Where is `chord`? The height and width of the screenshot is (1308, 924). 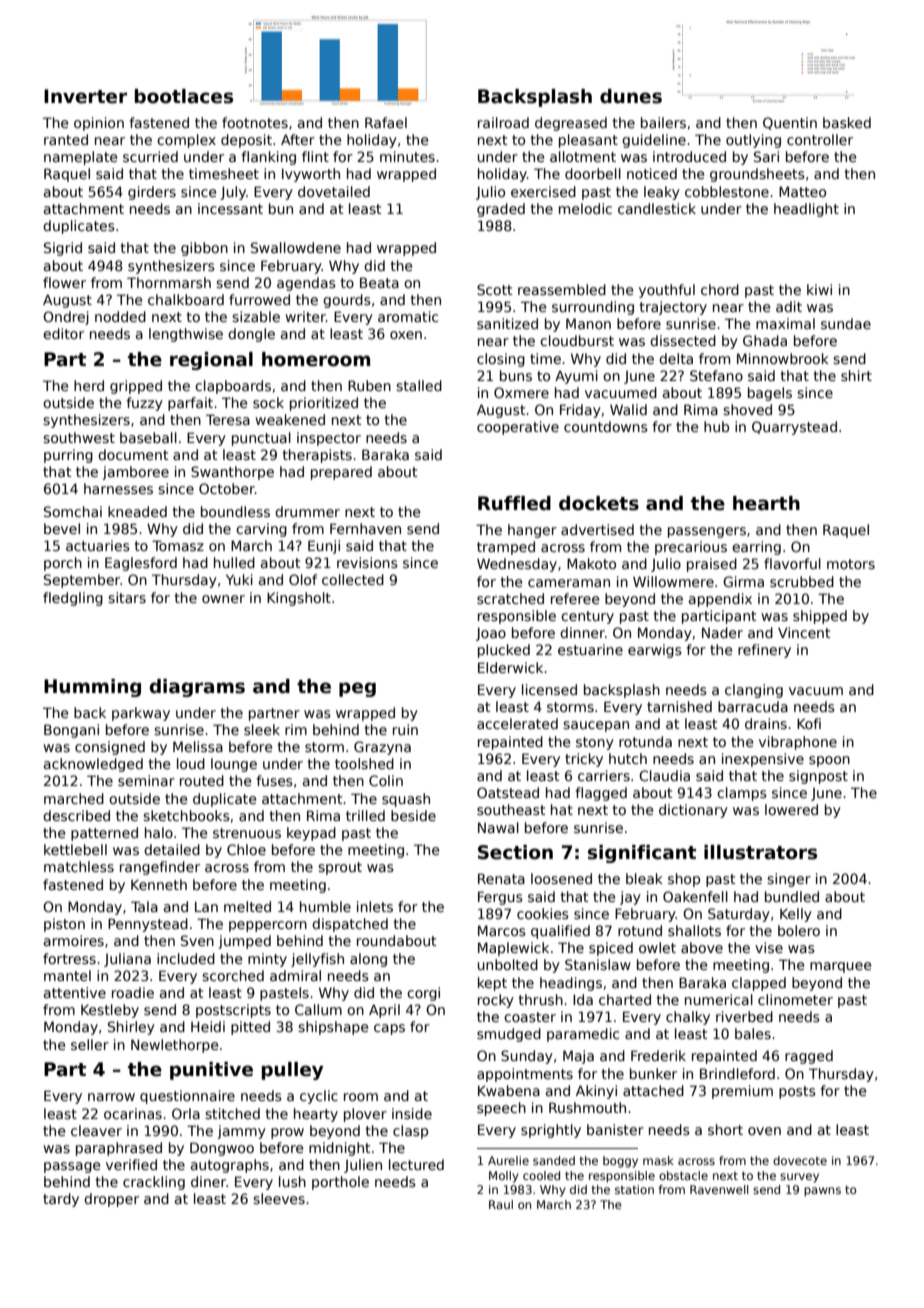
chord is located at coordinates (720, 289).
